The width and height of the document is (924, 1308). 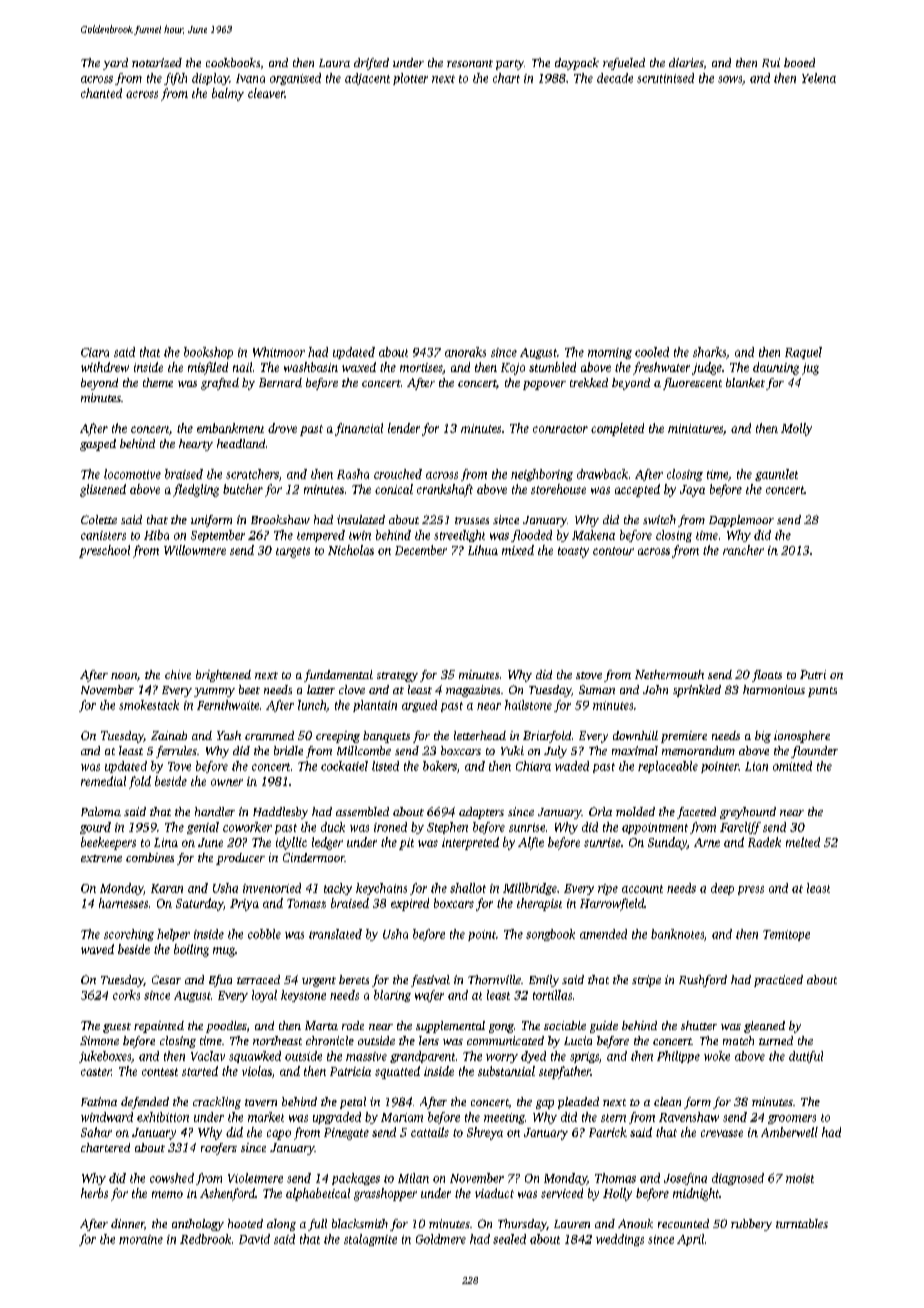 I want to click on waved, so click(x=97, y=949).
